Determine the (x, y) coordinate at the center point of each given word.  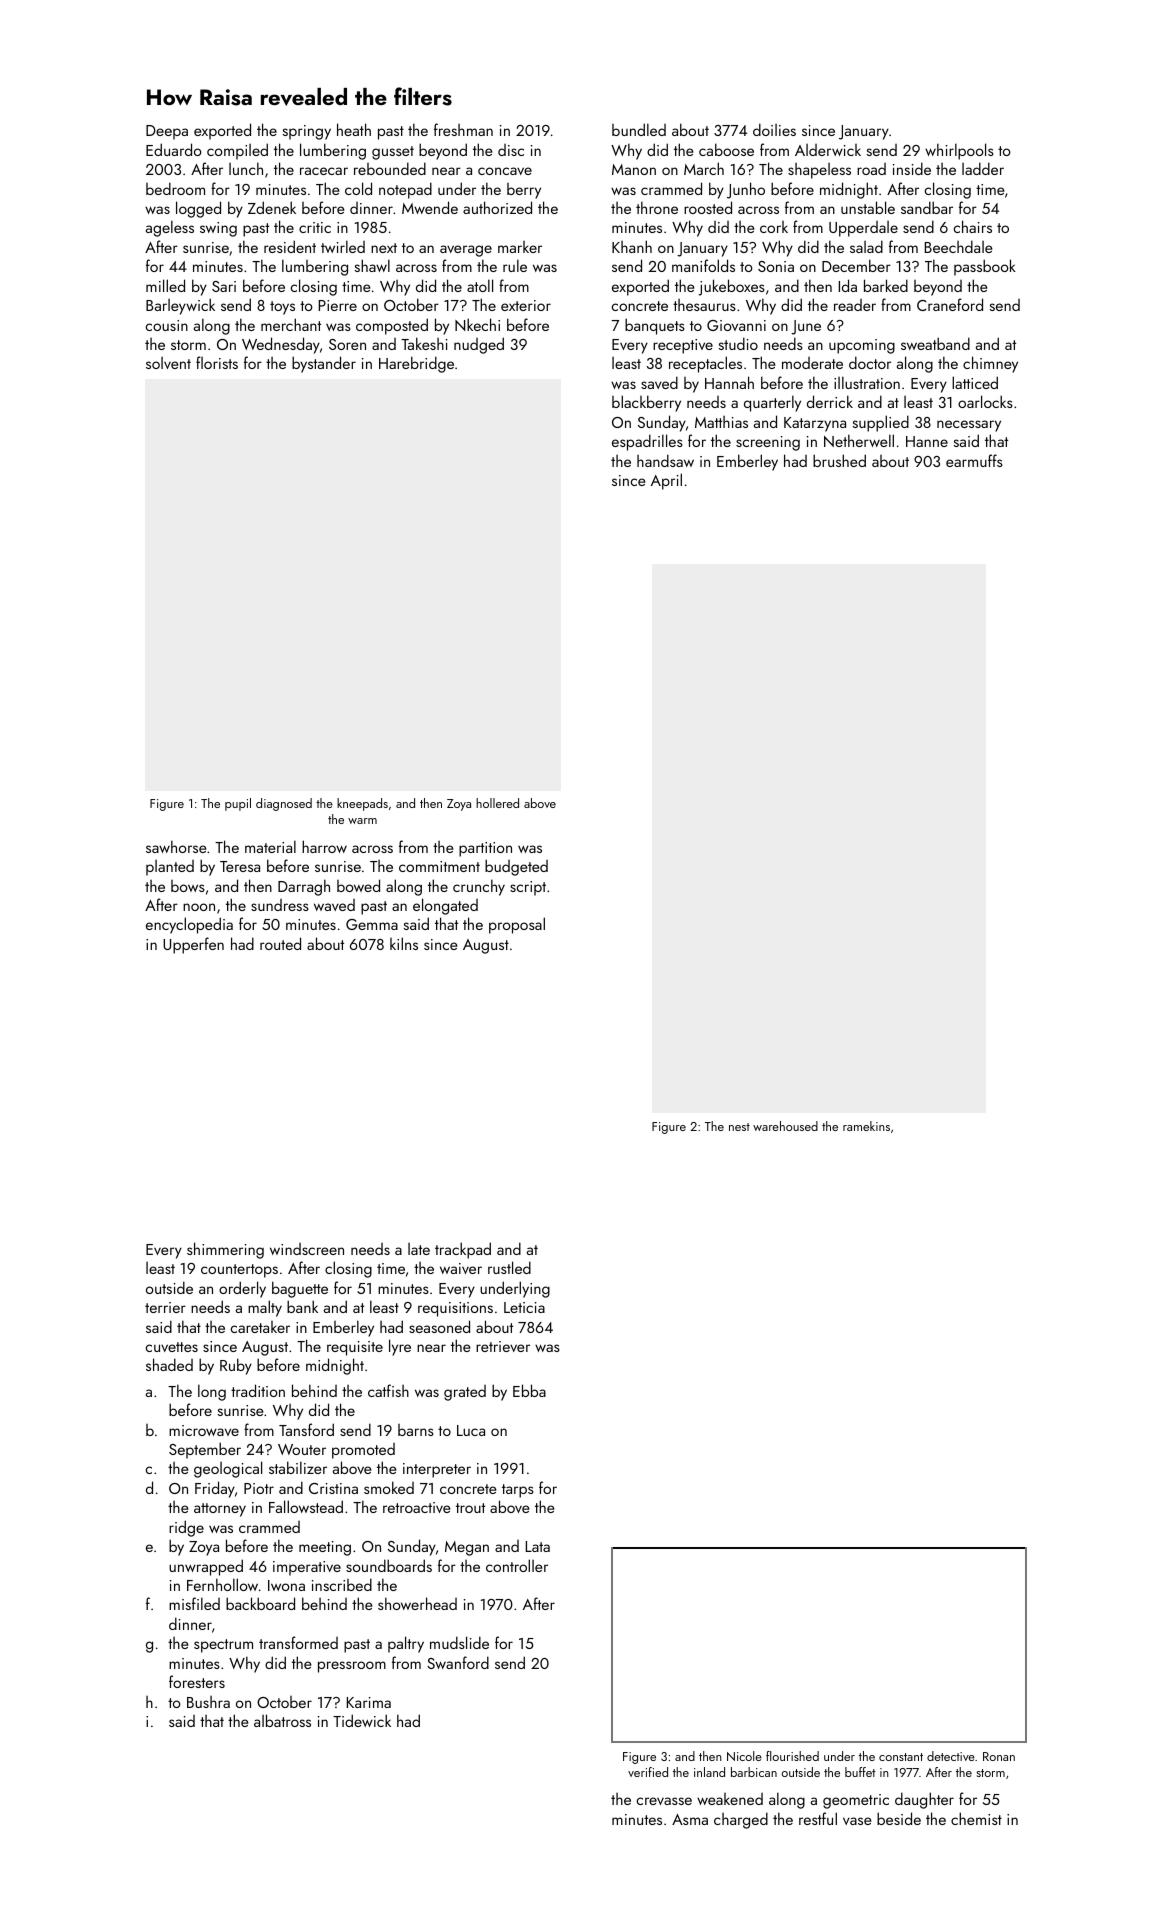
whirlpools (959, 151)
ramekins (866, 1126)
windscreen (307, 1249)
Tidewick (362, 1720)
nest (739, 1127)
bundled (639, 129)
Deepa (167, 132)
